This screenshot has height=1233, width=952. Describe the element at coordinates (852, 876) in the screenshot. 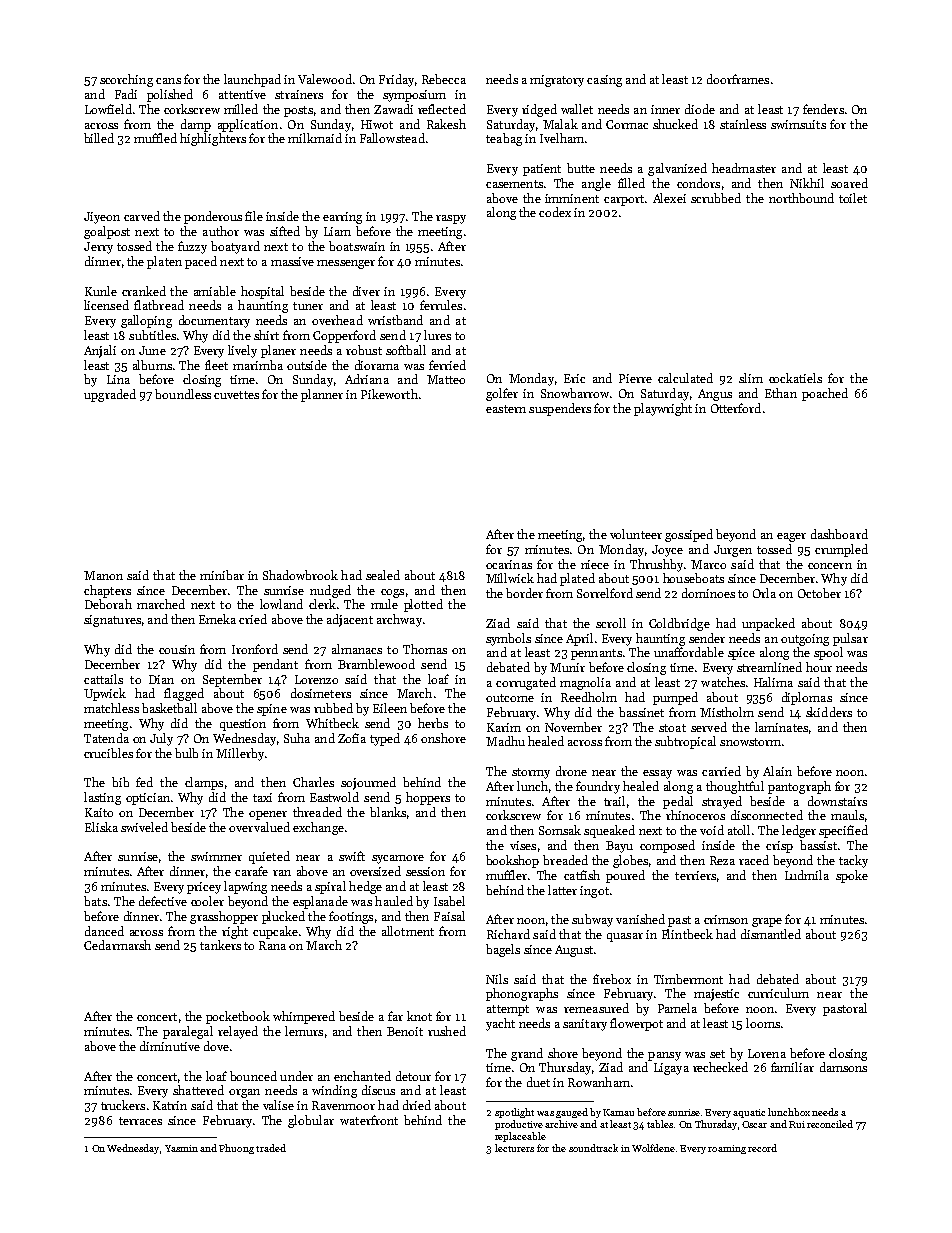

I see `spoke` at that location.
